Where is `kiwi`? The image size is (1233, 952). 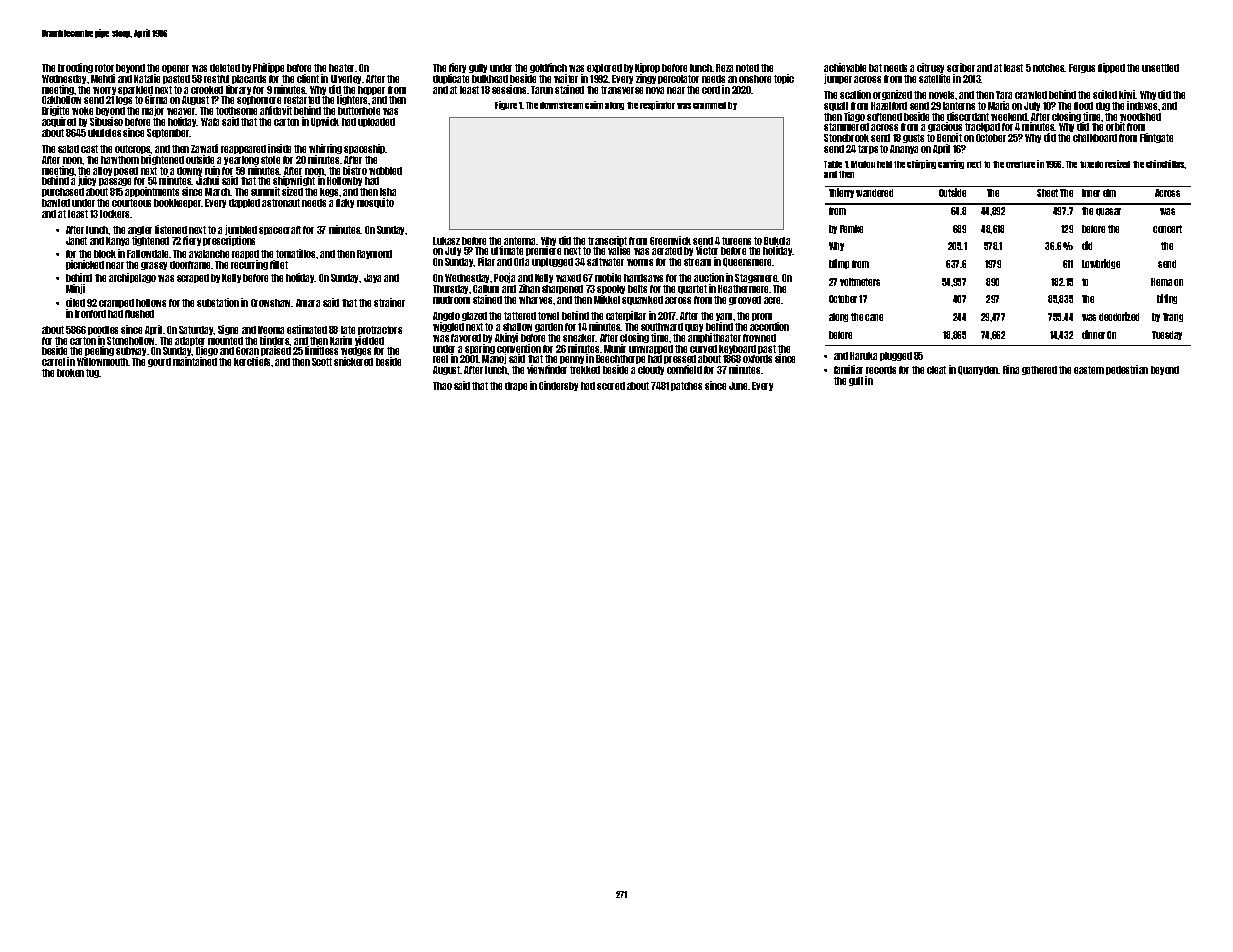
kiwi is located at coordinates (1127, 94).
